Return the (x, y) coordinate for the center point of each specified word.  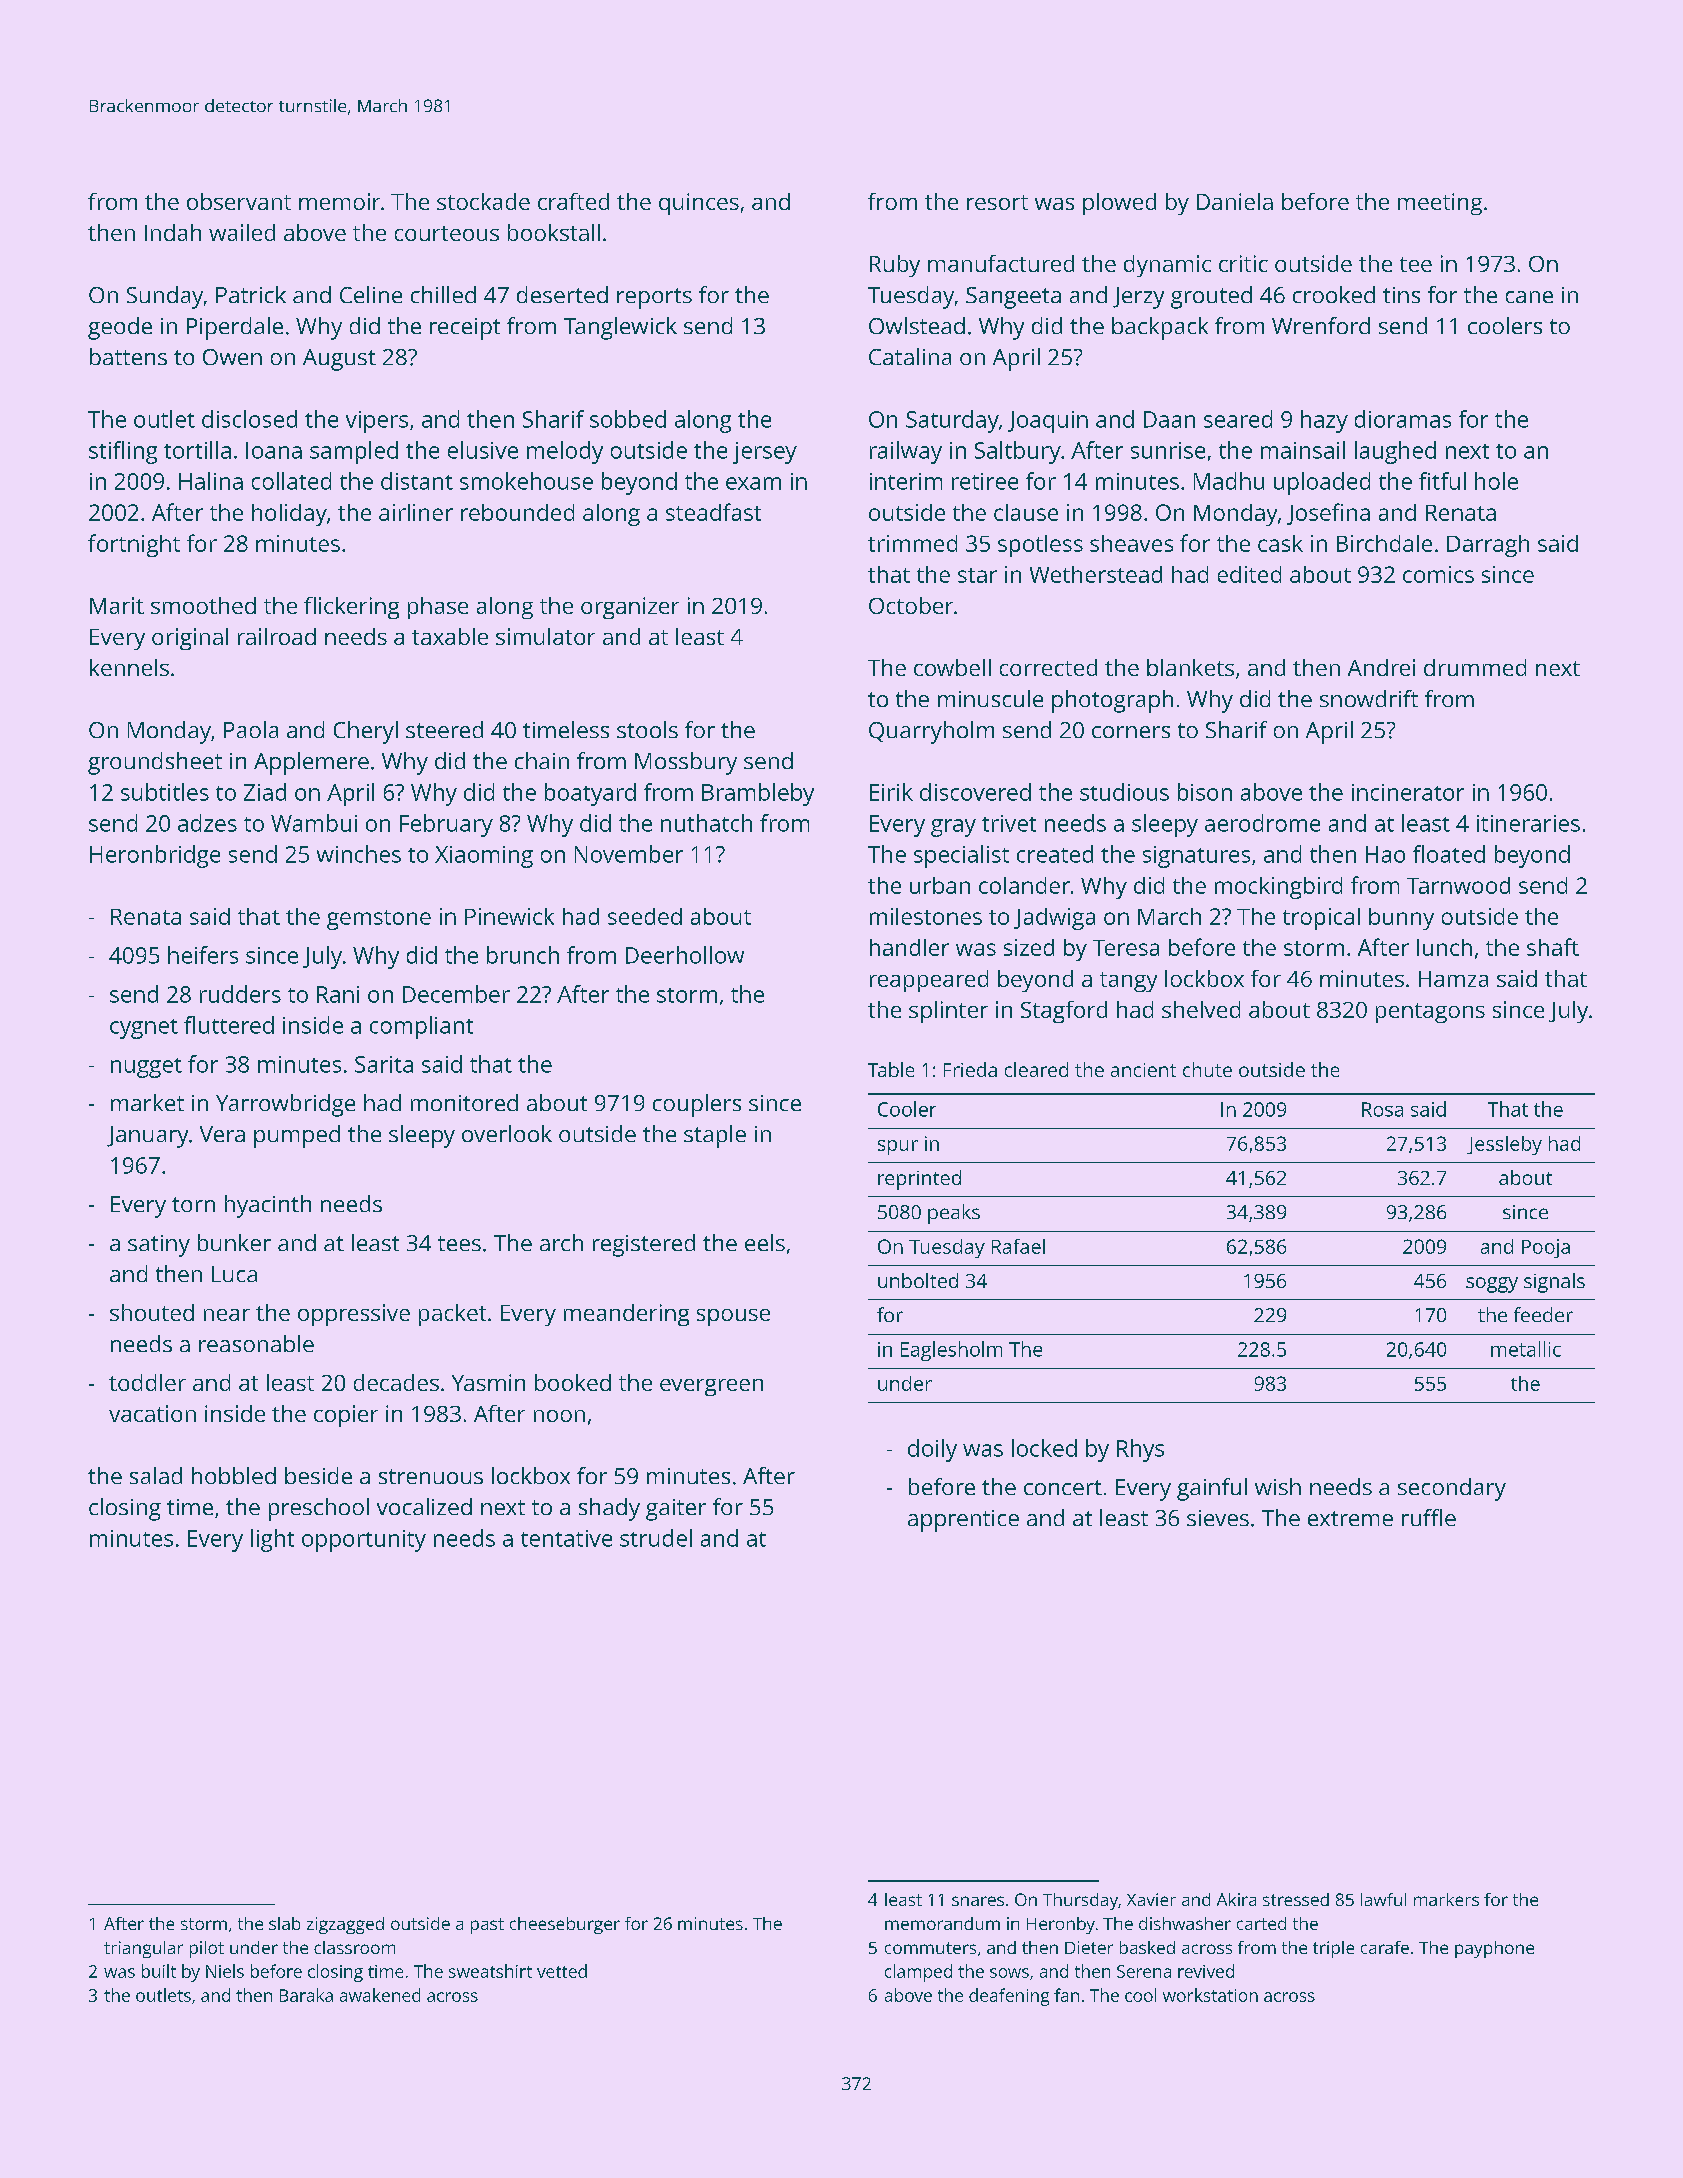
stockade (483, 201)
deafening (1009, 1997)
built (159, 1971)
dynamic (1167, 266)
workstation (1210, 1995)
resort (997, 202)
